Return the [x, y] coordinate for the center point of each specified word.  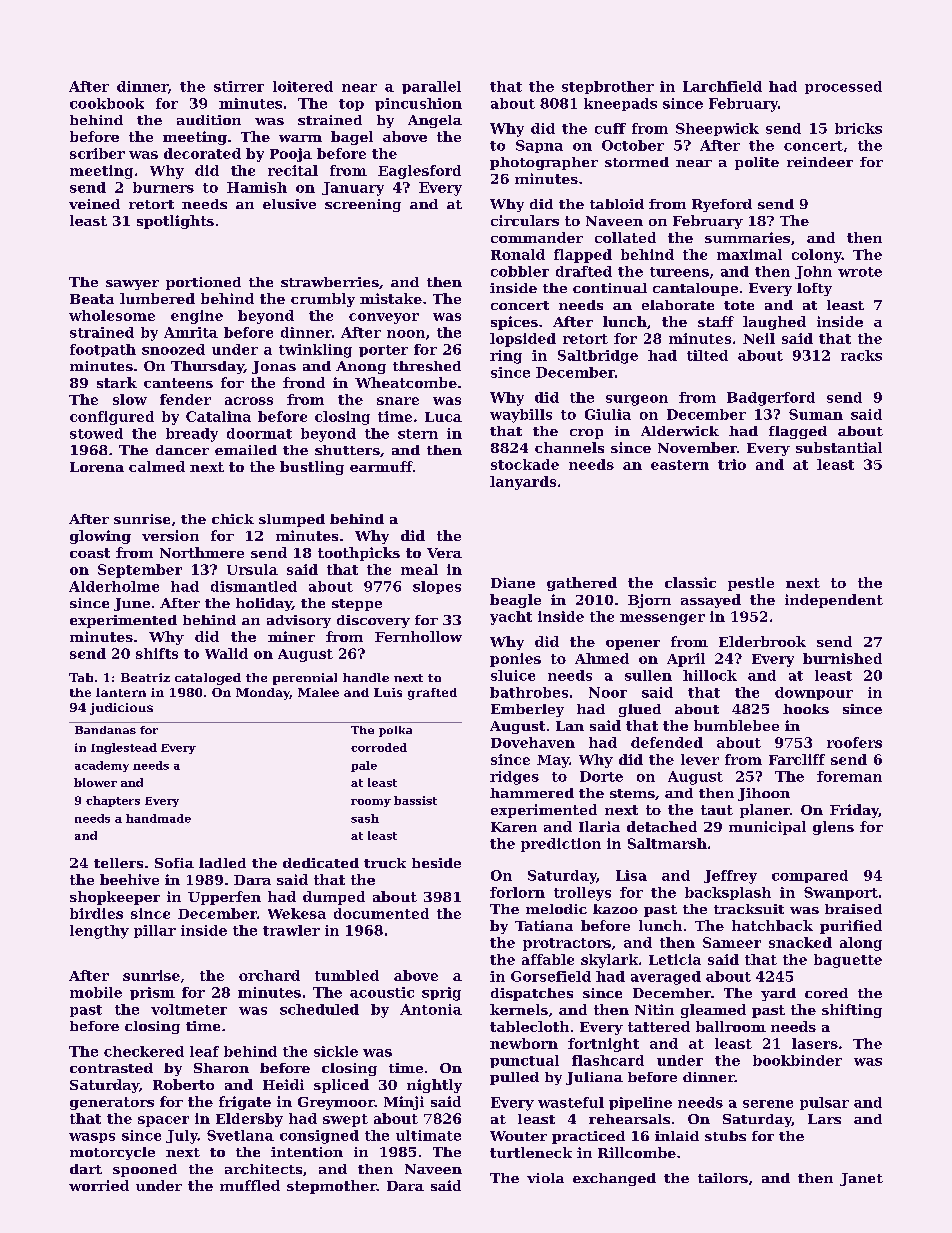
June [132, 604]
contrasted [111, 1068]
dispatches [532, 994]
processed [843, 87]
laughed [774, 323]
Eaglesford [419, 172]
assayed [711, 601]
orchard [269, 975]
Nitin [654, 1009]
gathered [582, 584]
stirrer [239, 86]
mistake [391, 298]
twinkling [315, 351]
